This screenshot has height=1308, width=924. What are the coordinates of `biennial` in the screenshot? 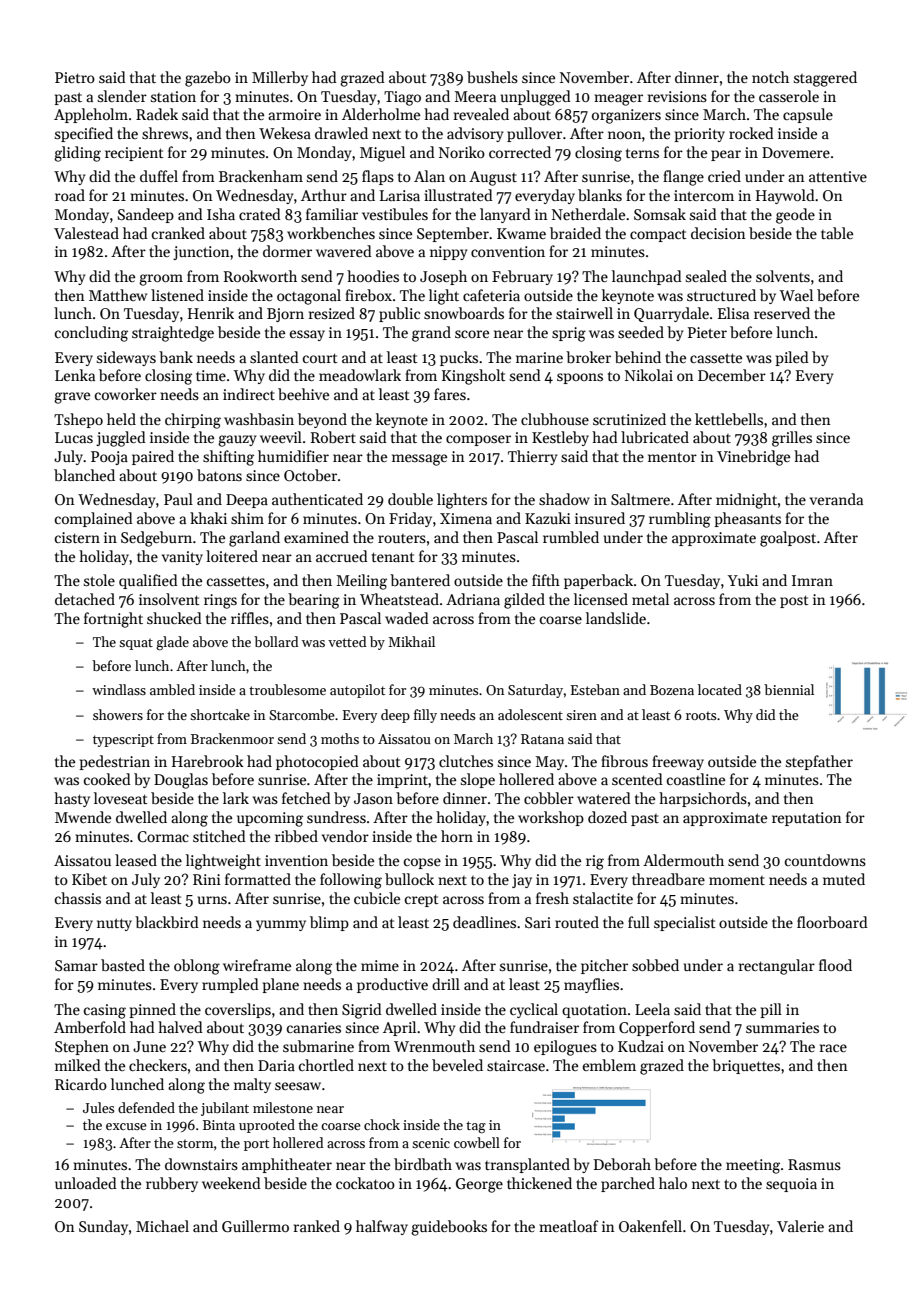 It's located at (789, 689).
